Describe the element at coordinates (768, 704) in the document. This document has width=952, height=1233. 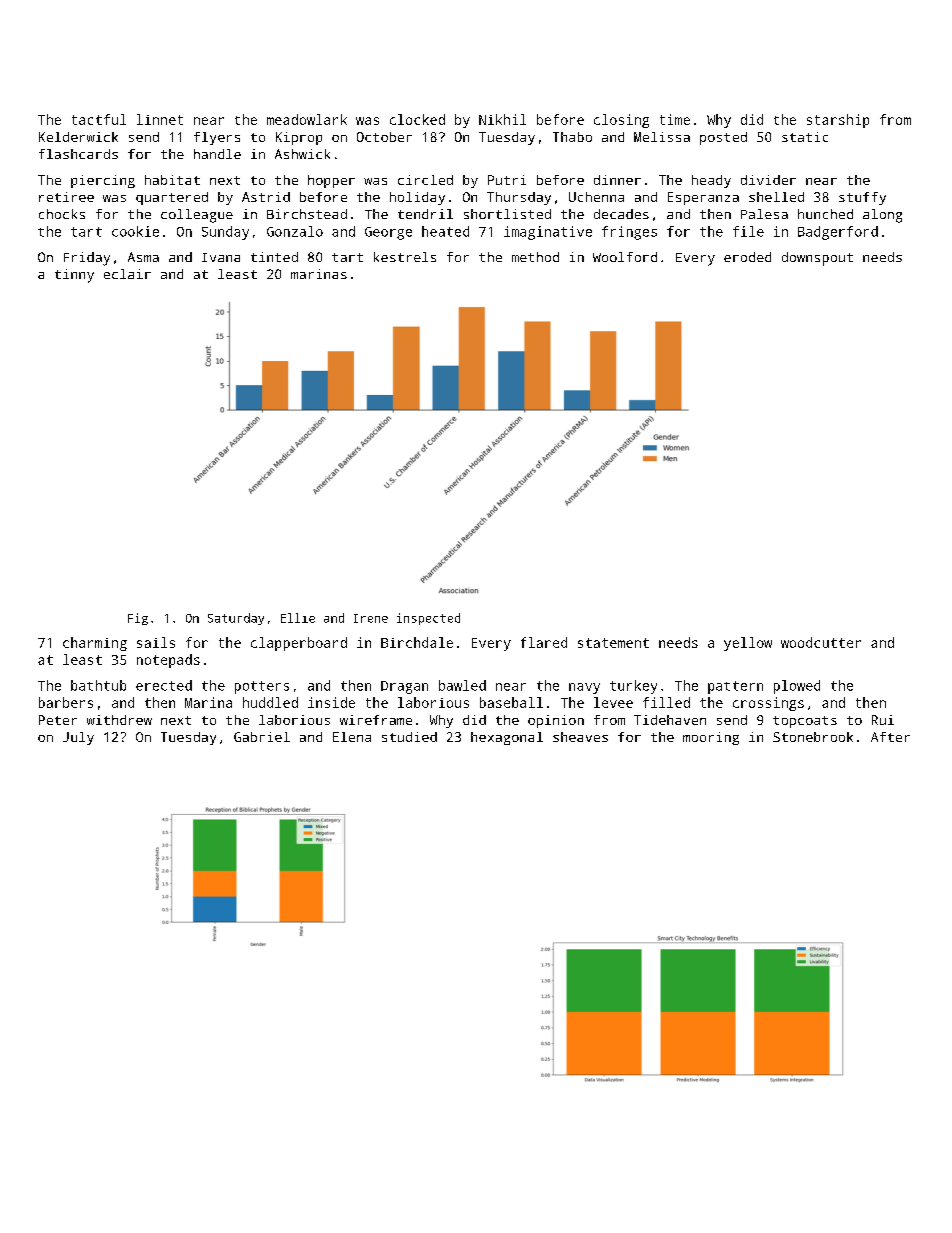
I see `crossings` at that location.
